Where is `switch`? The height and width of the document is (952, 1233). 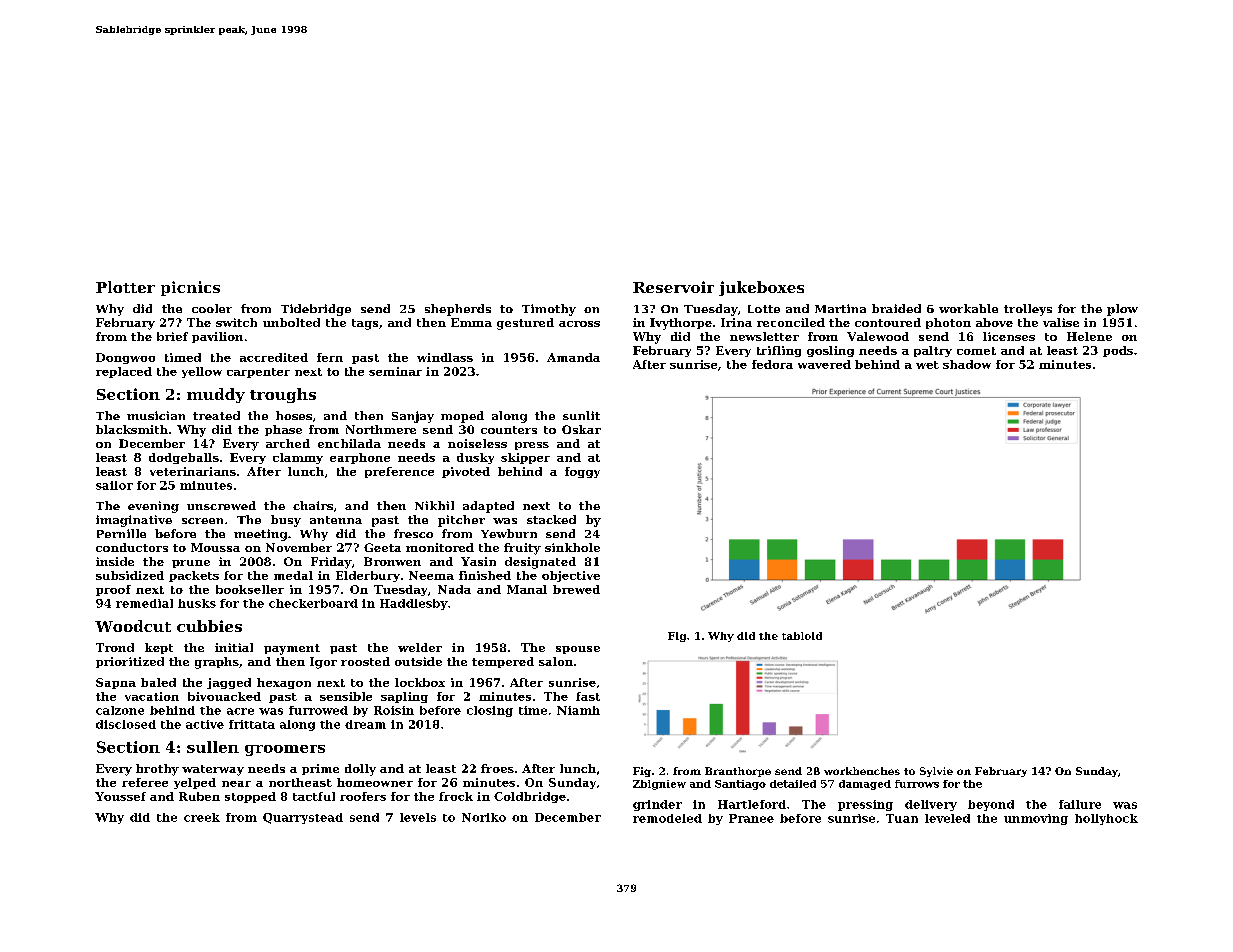
switch is located at coordinates (236, 322).
